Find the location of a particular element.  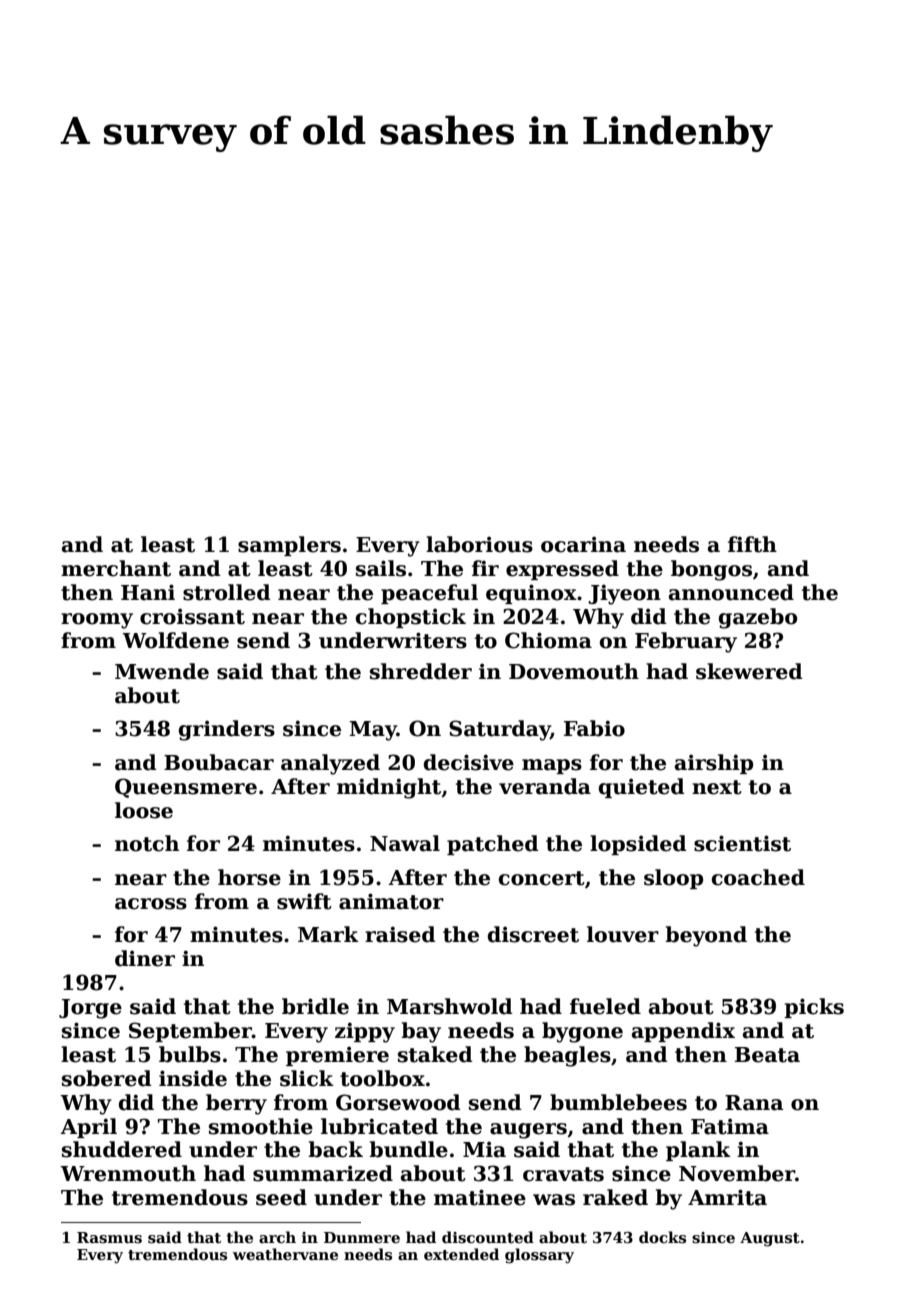

bay is located at coordinates (421, 1032).
